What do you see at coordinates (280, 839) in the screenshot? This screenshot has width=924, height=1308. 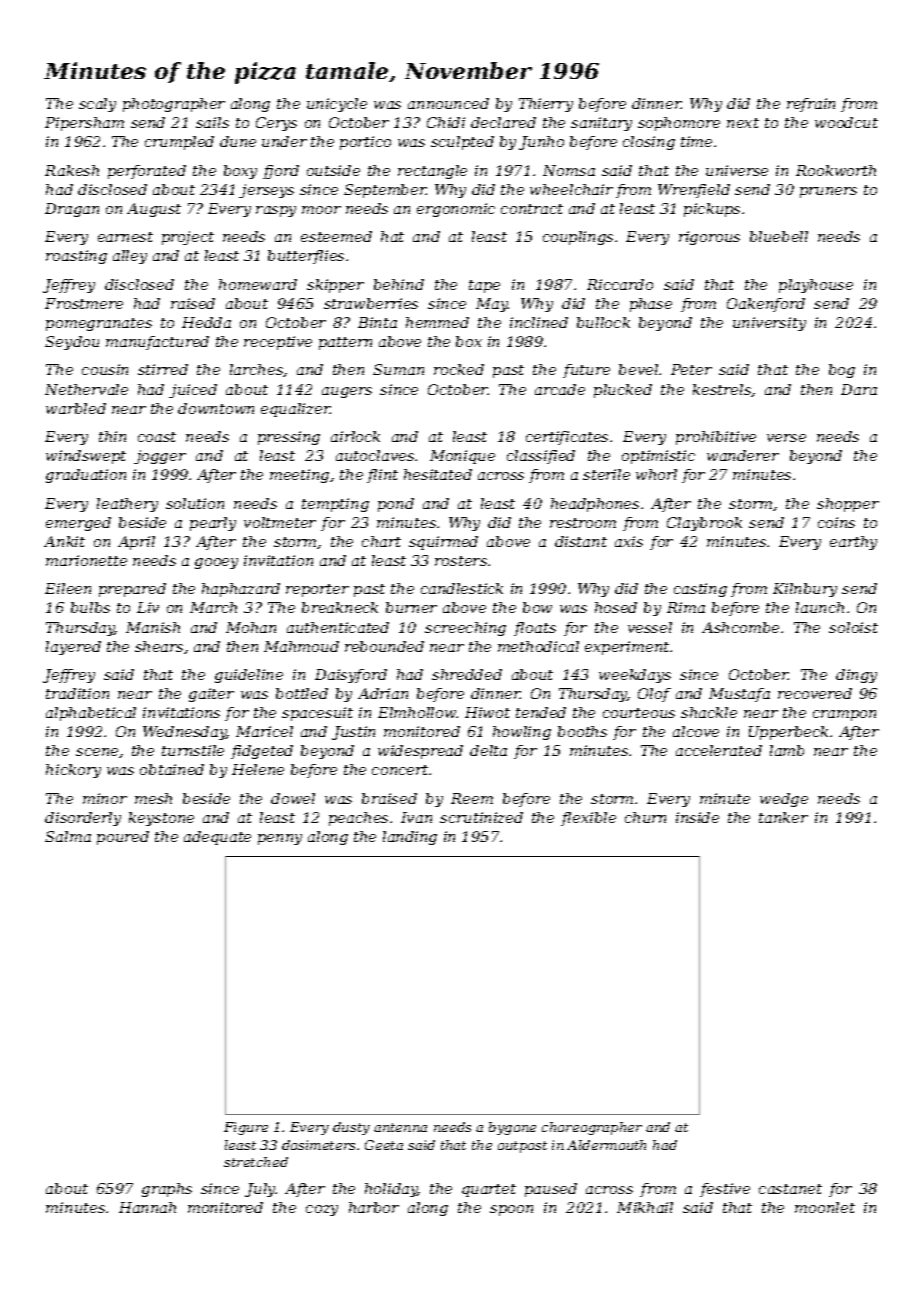 I see `penny` at bounding box center [280, 839].
